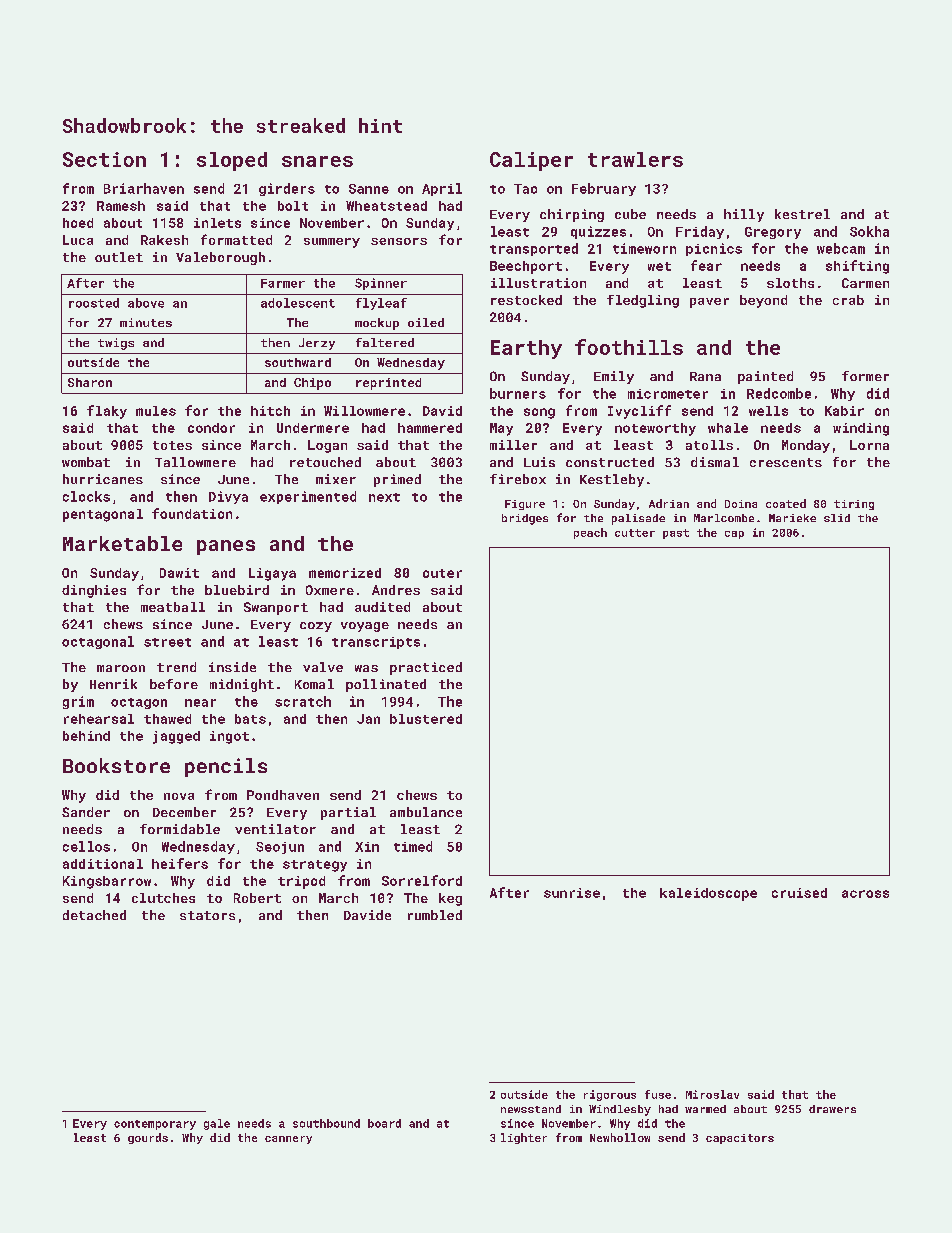  What do you see at coordinates (369, 189) in the document?
I see `Sanne` at bounding box center [369, 189].
